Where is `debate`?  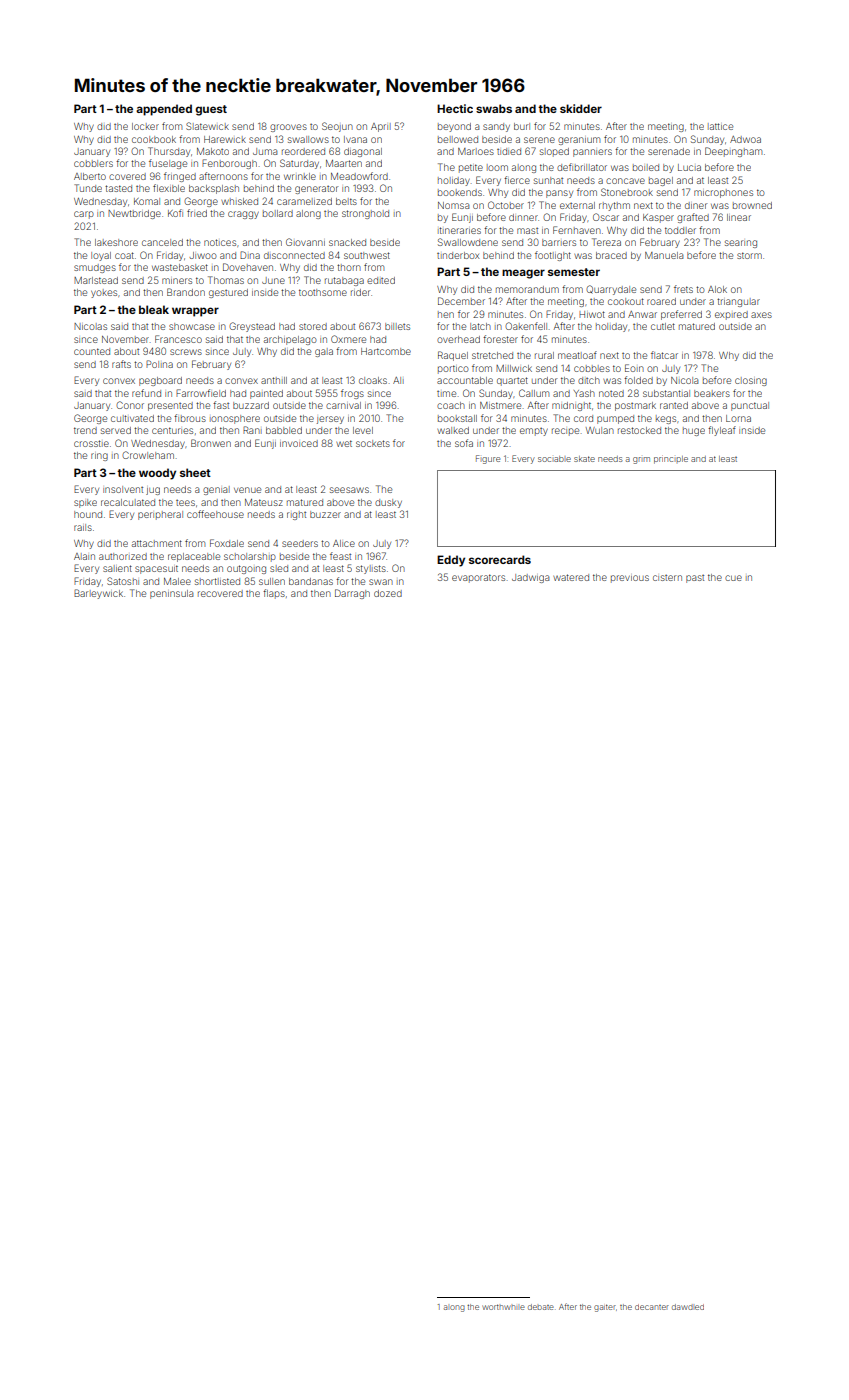 debate is located at coordinates (541, 1307).
